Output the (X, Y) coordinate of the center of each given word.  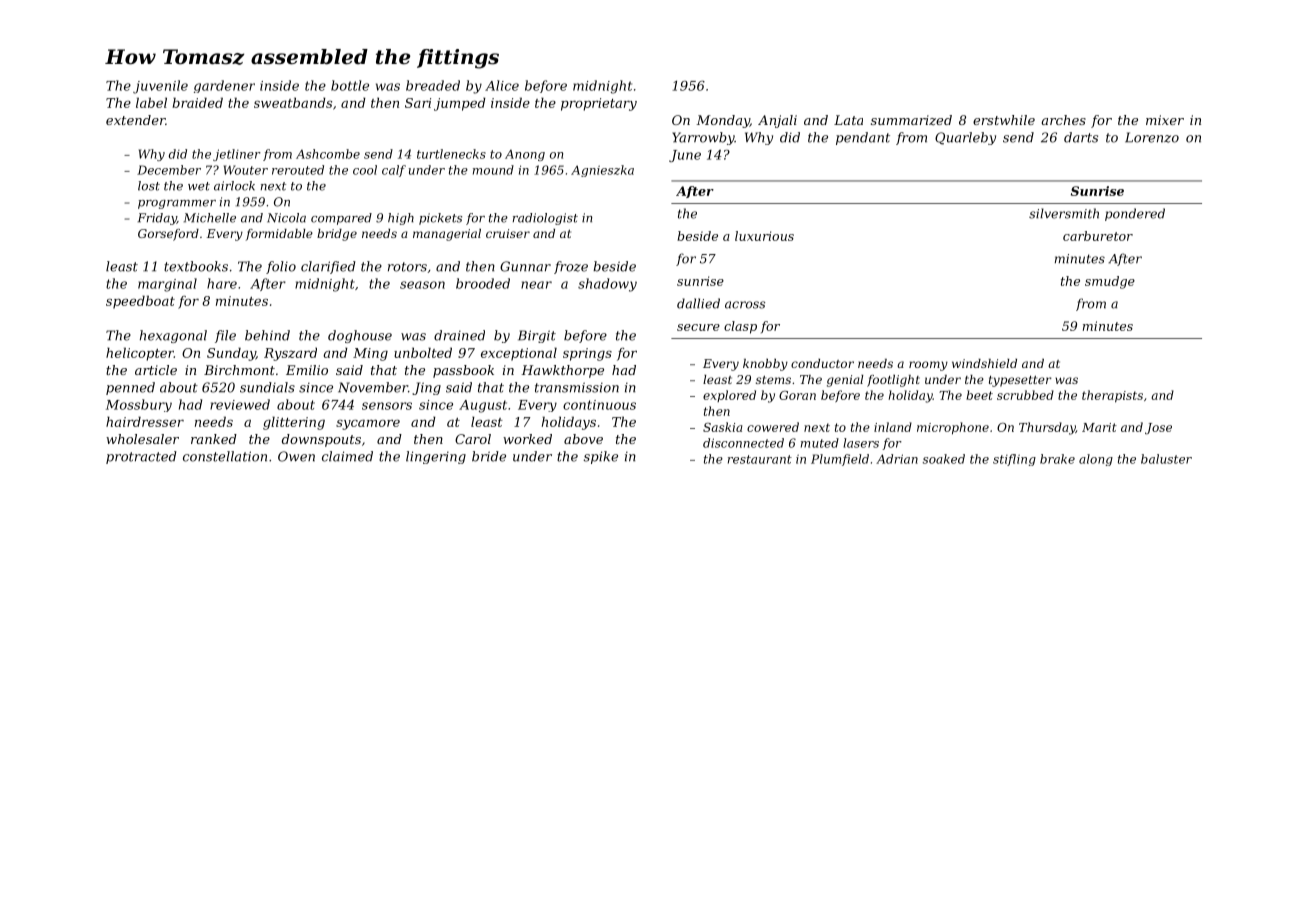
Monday (723, 121)
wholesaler (142, 439)
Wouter (246, 170)
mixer (1165, 120)
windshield (984, 363)
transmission (577, 387)
